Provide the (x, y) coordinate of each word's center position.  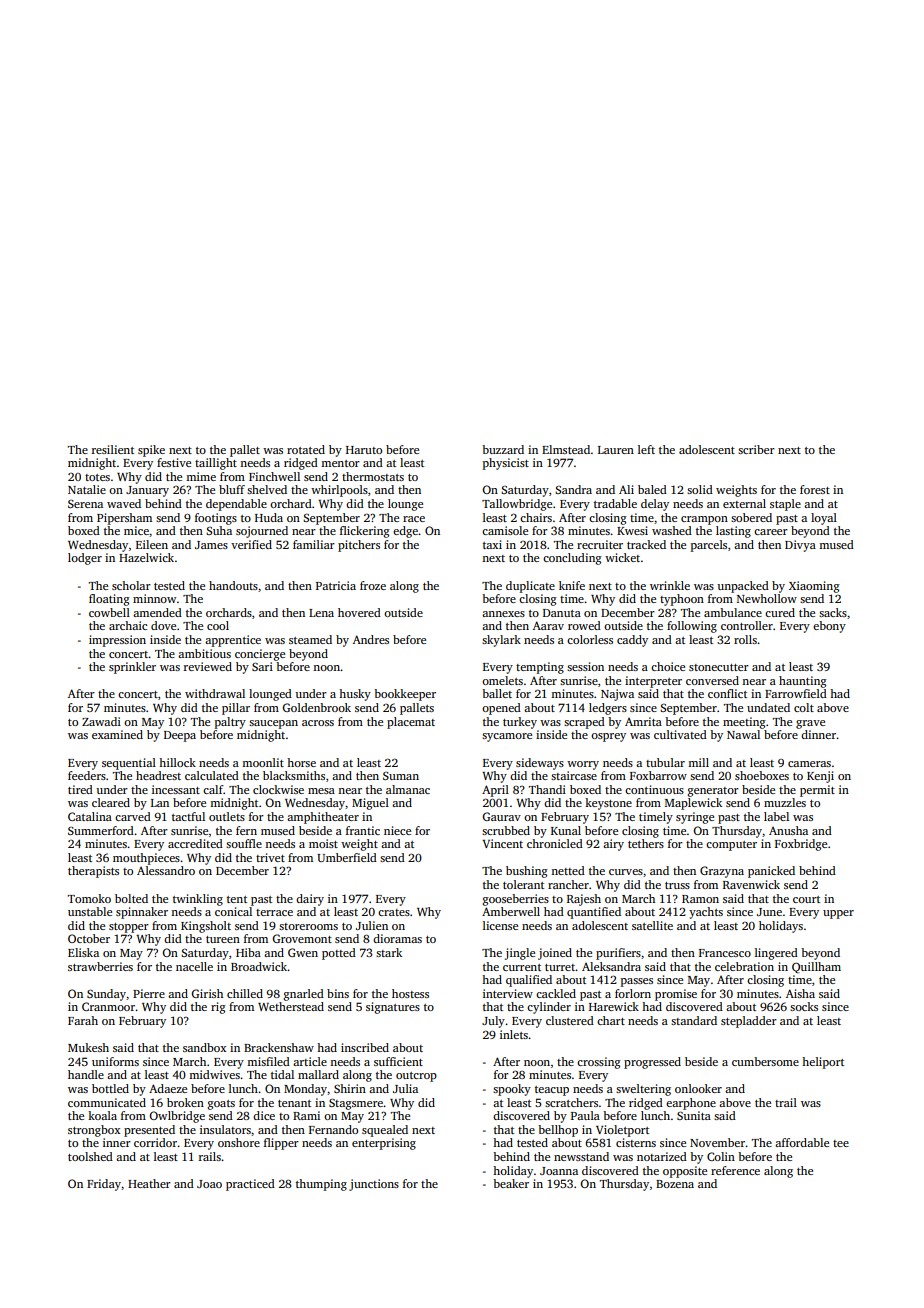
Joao (209, 1184)
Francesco (725, 953)
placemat (411, 723)
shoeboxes (762, 775)
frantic (363, 830)
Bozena (675, 1184)
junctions (374, 1185)
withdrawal (215, 693)
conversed (712, 680)
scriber (756, 449)
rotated (306, 449)
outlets (227, 816)
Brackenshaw (279, 1047)
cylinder (549, 1008)
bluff (232, 489)
